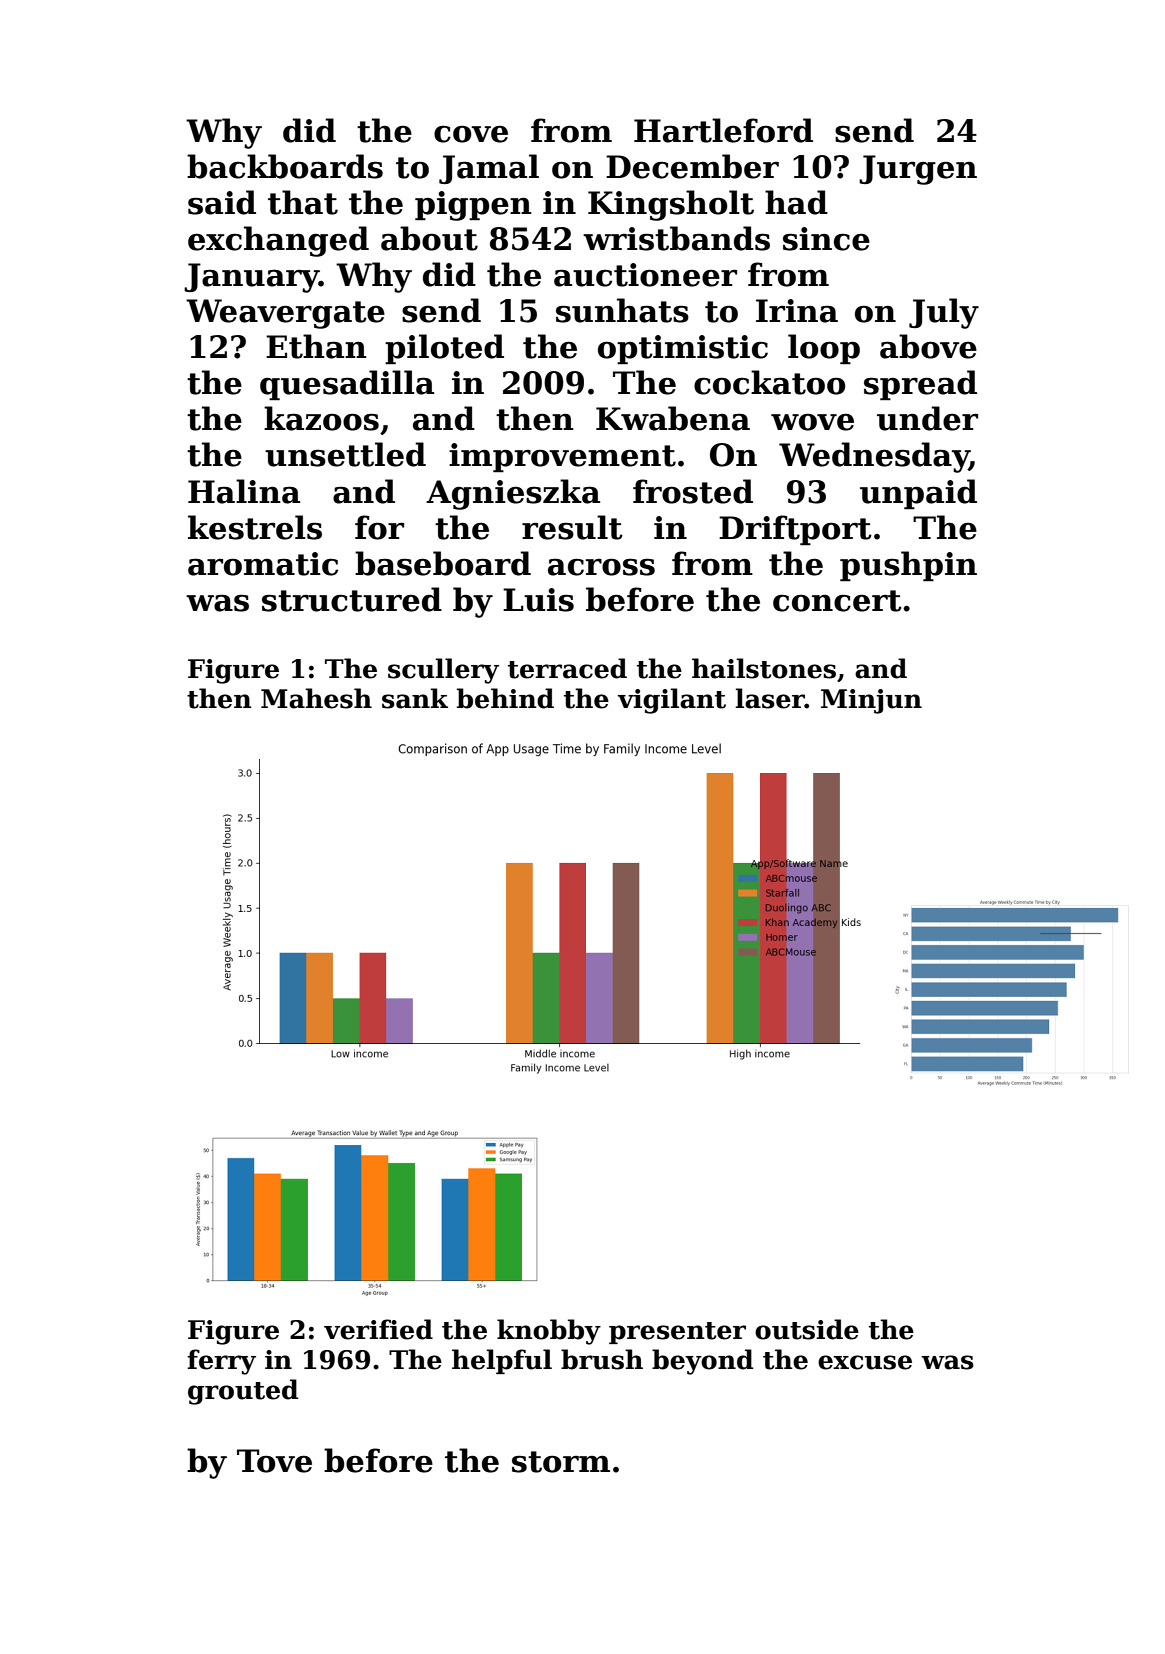  I want to click on Hartleford, so click(723, 130).
